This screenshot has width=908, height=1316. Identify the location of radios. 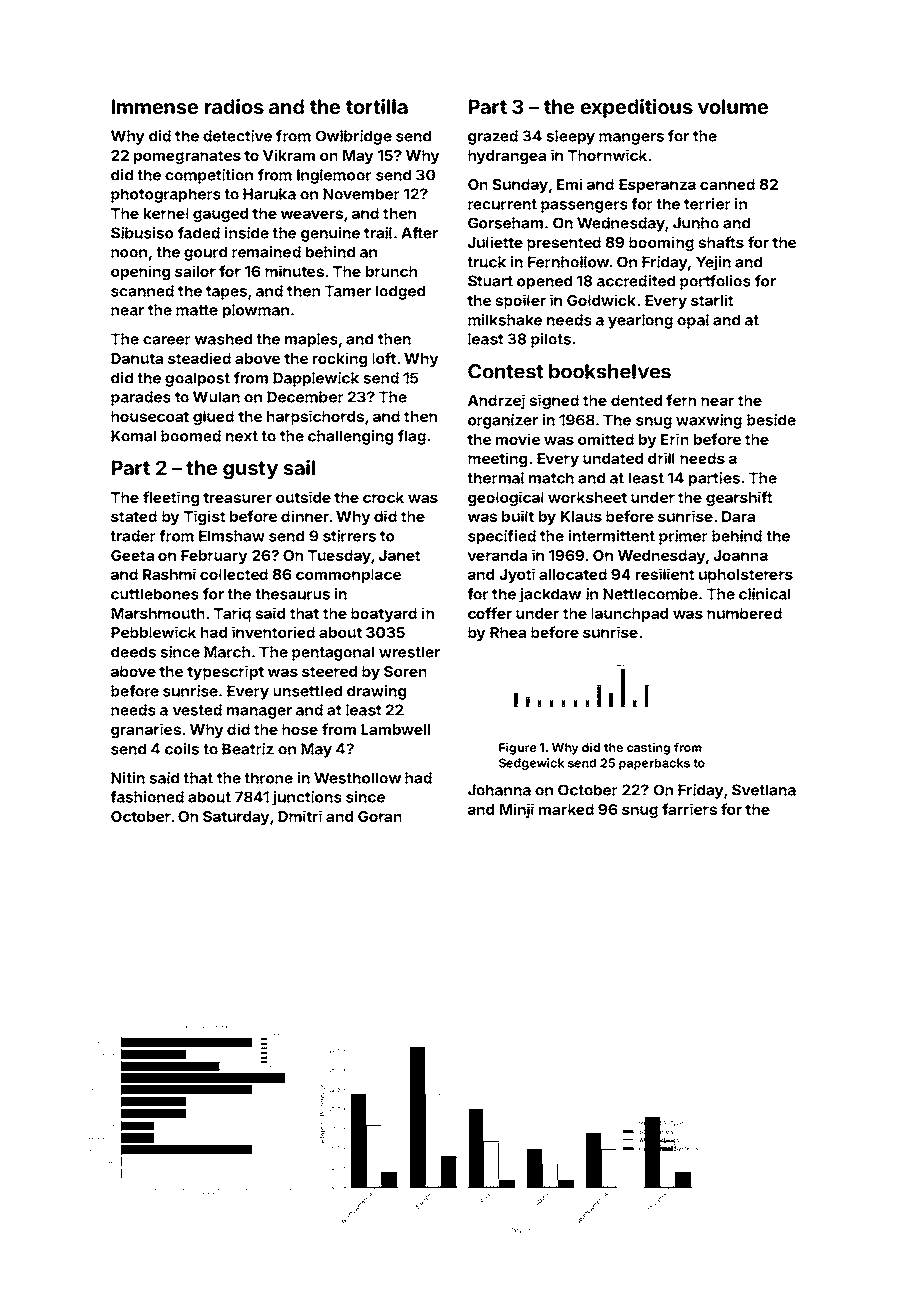
(234, 106).
